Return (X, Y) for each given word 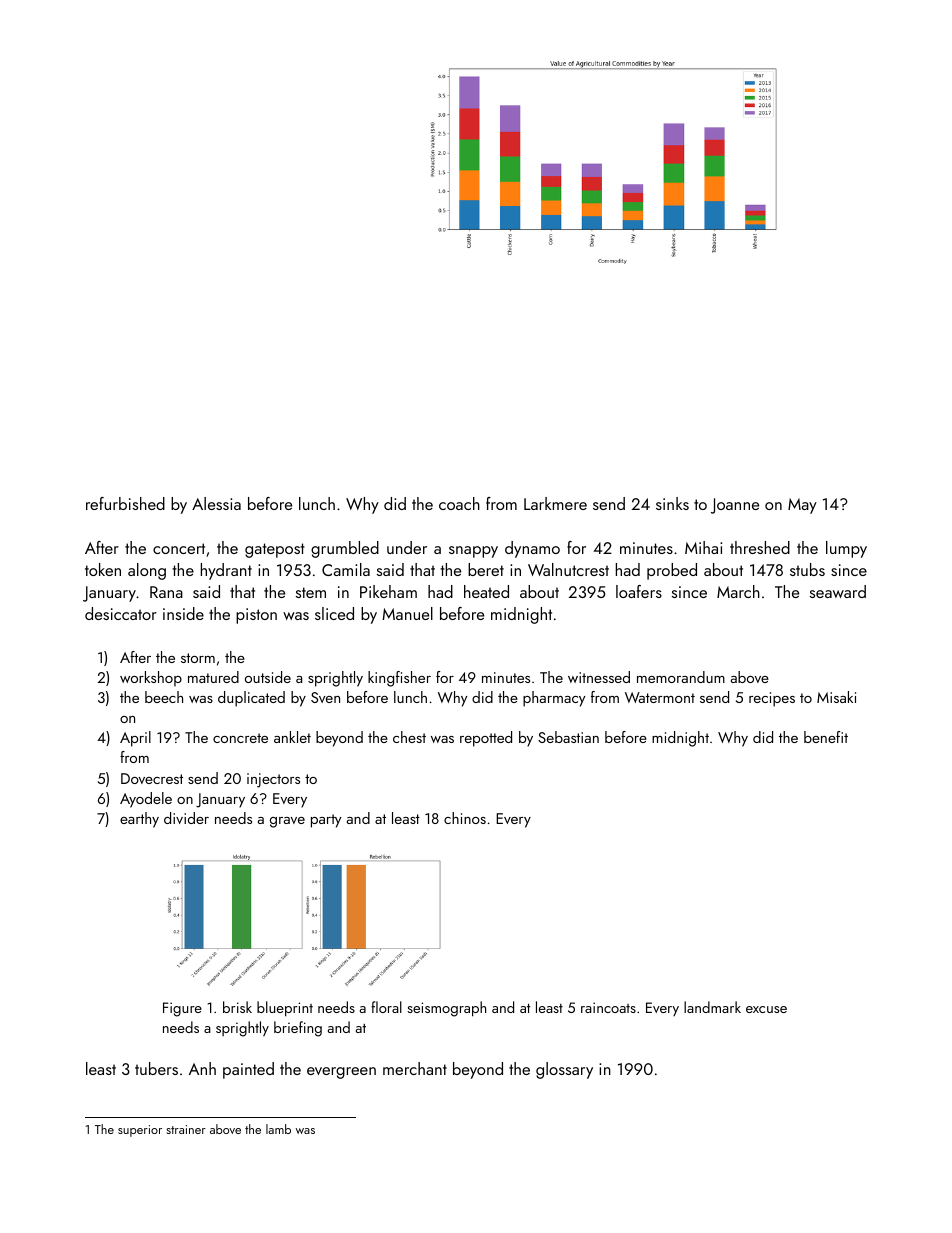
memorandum (681, 677)
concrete (240, 738)
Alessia (216, 503)
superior (140, 1131)
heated (486, 591)
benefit (826, 737)
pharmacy (554, 699)
